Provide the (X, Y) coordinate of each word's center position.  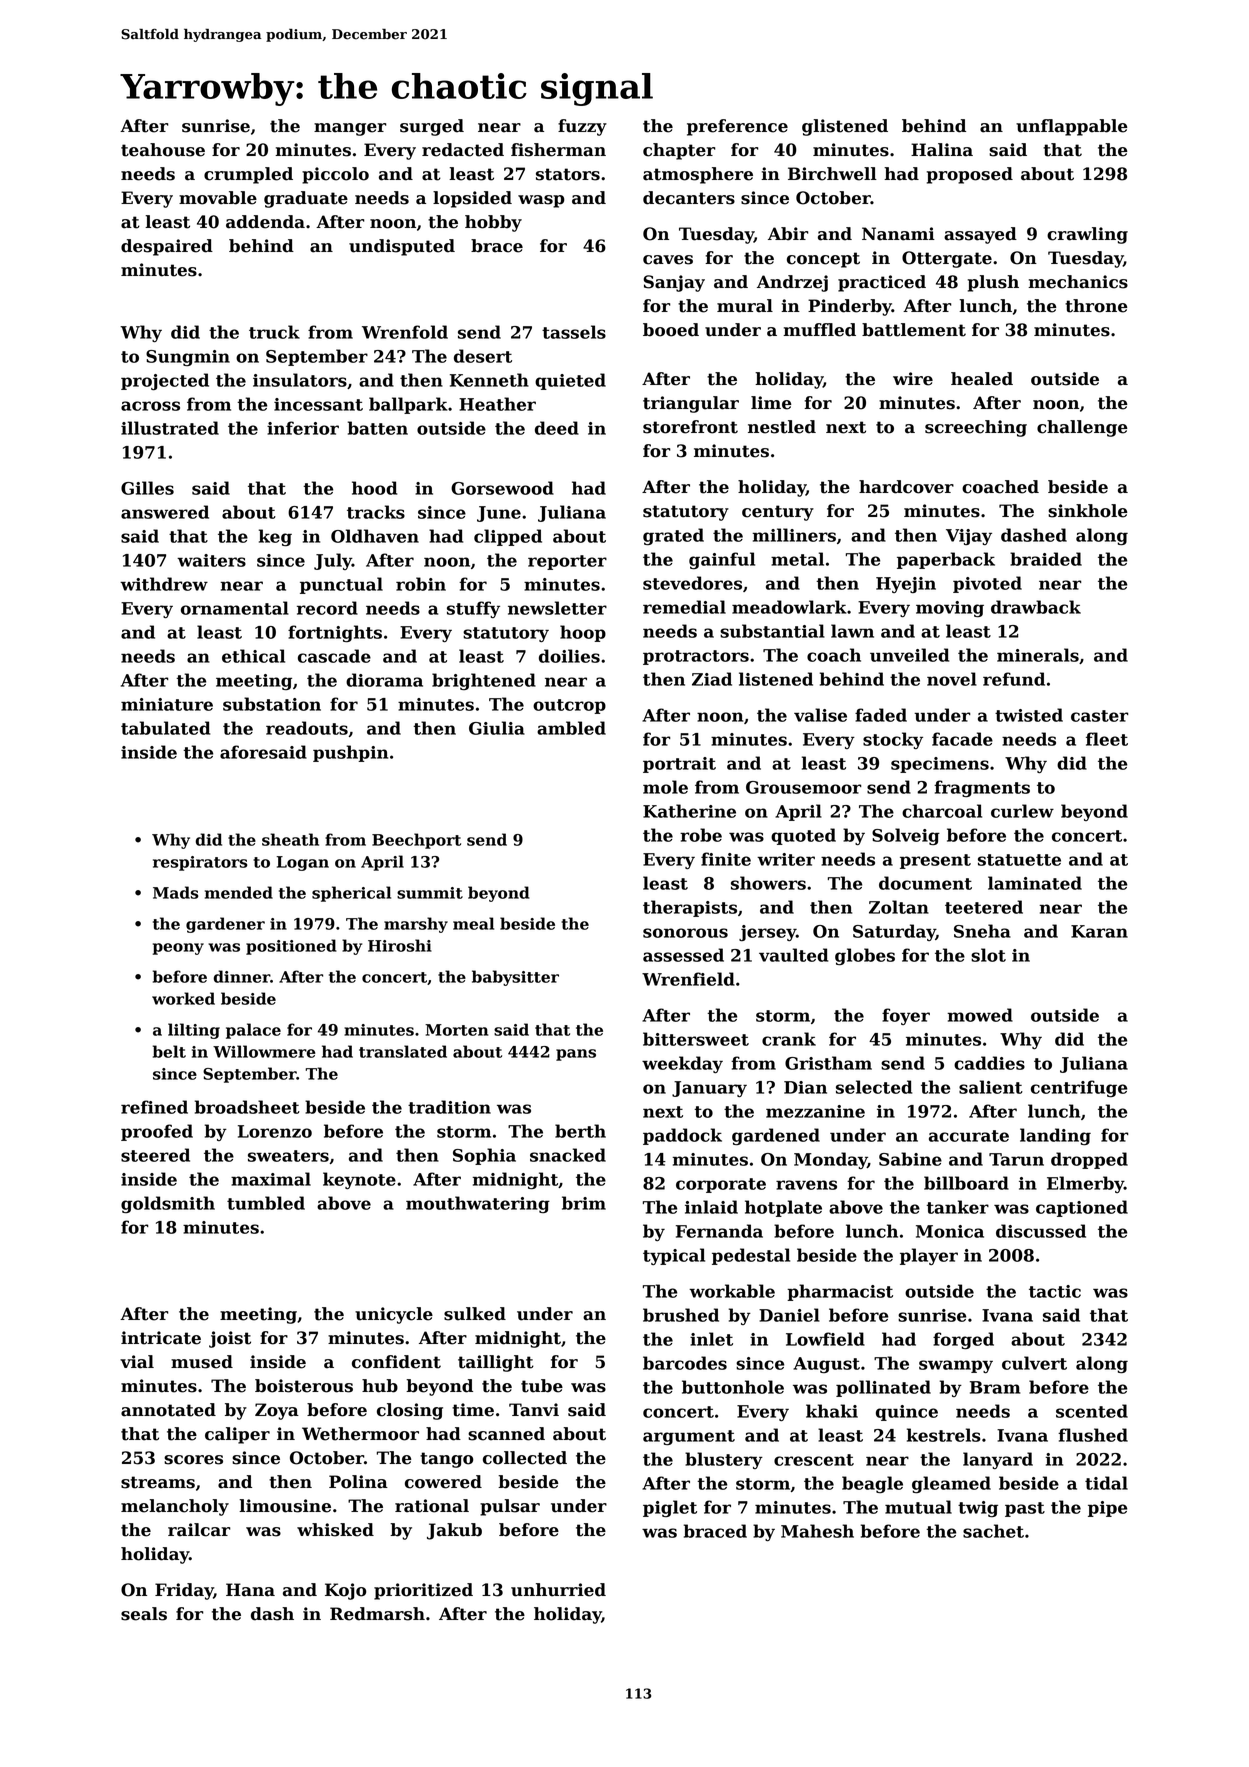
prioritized (423, 1591)
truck (274, 332)
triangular (691, 404)
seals (144, 1614)
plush (993, 283)
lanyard (998, 1460)
